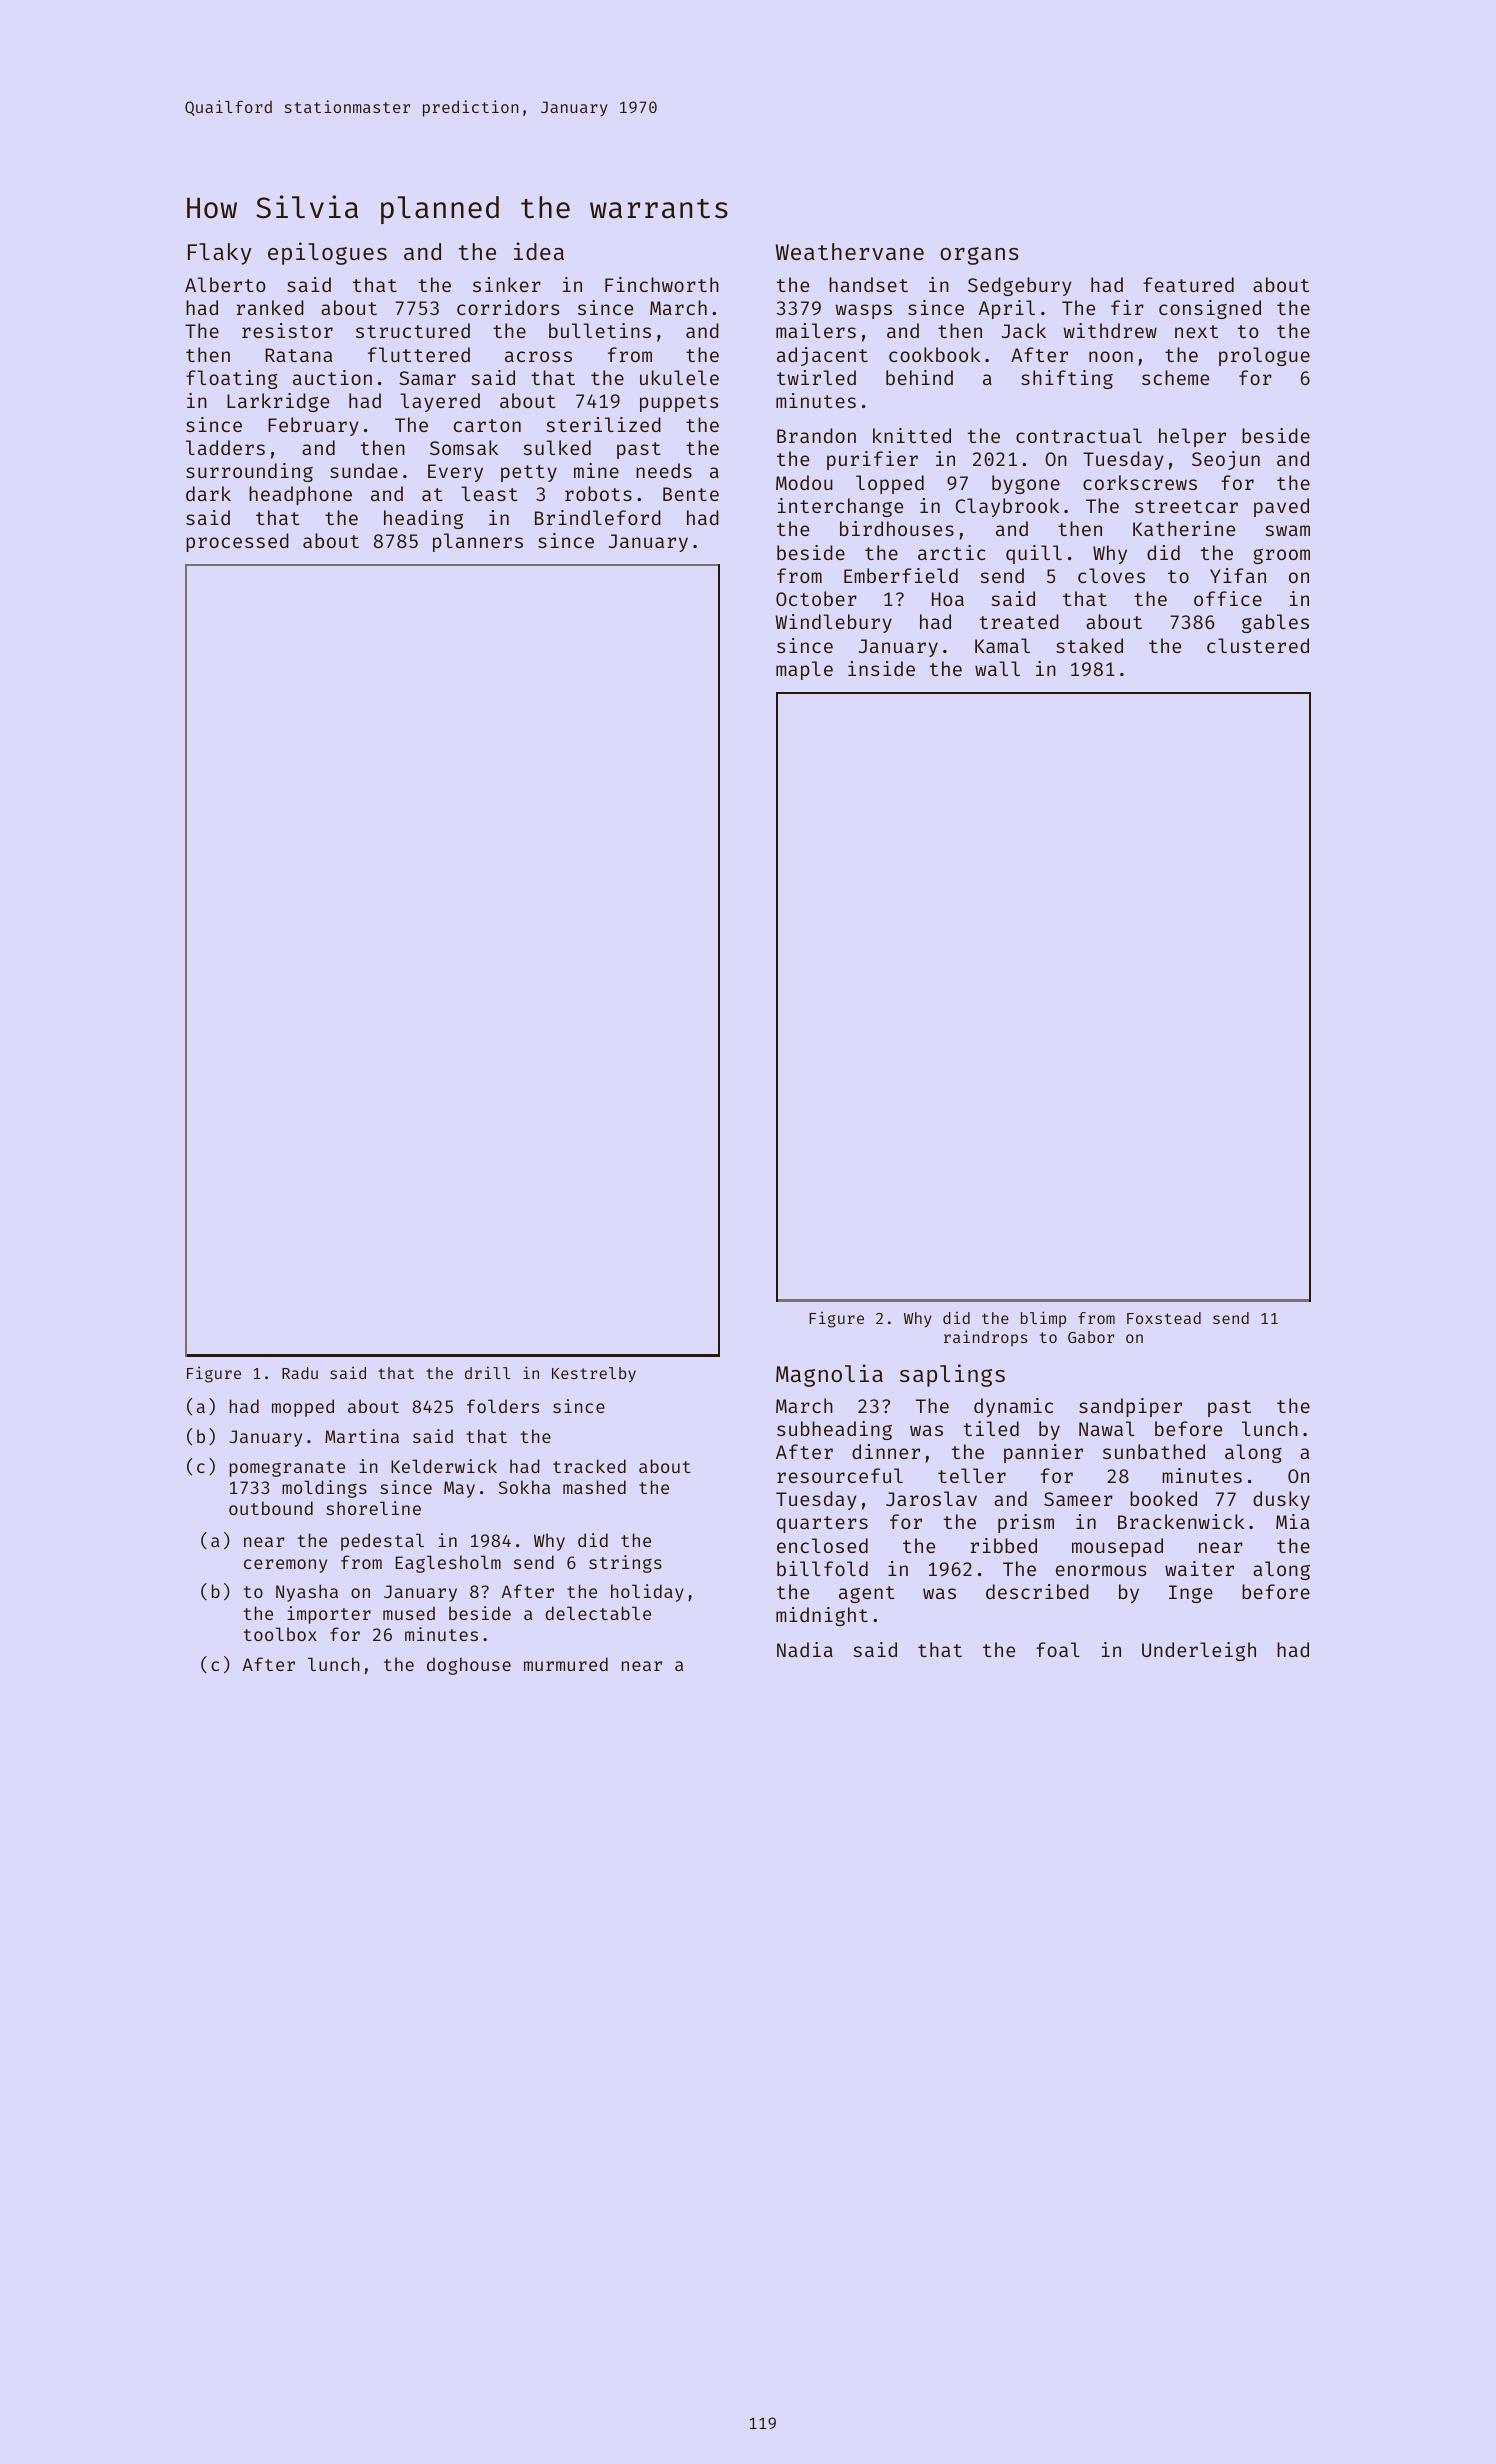 The image size is (1496, 2464). I want to click on maple, so click(804, 670).
